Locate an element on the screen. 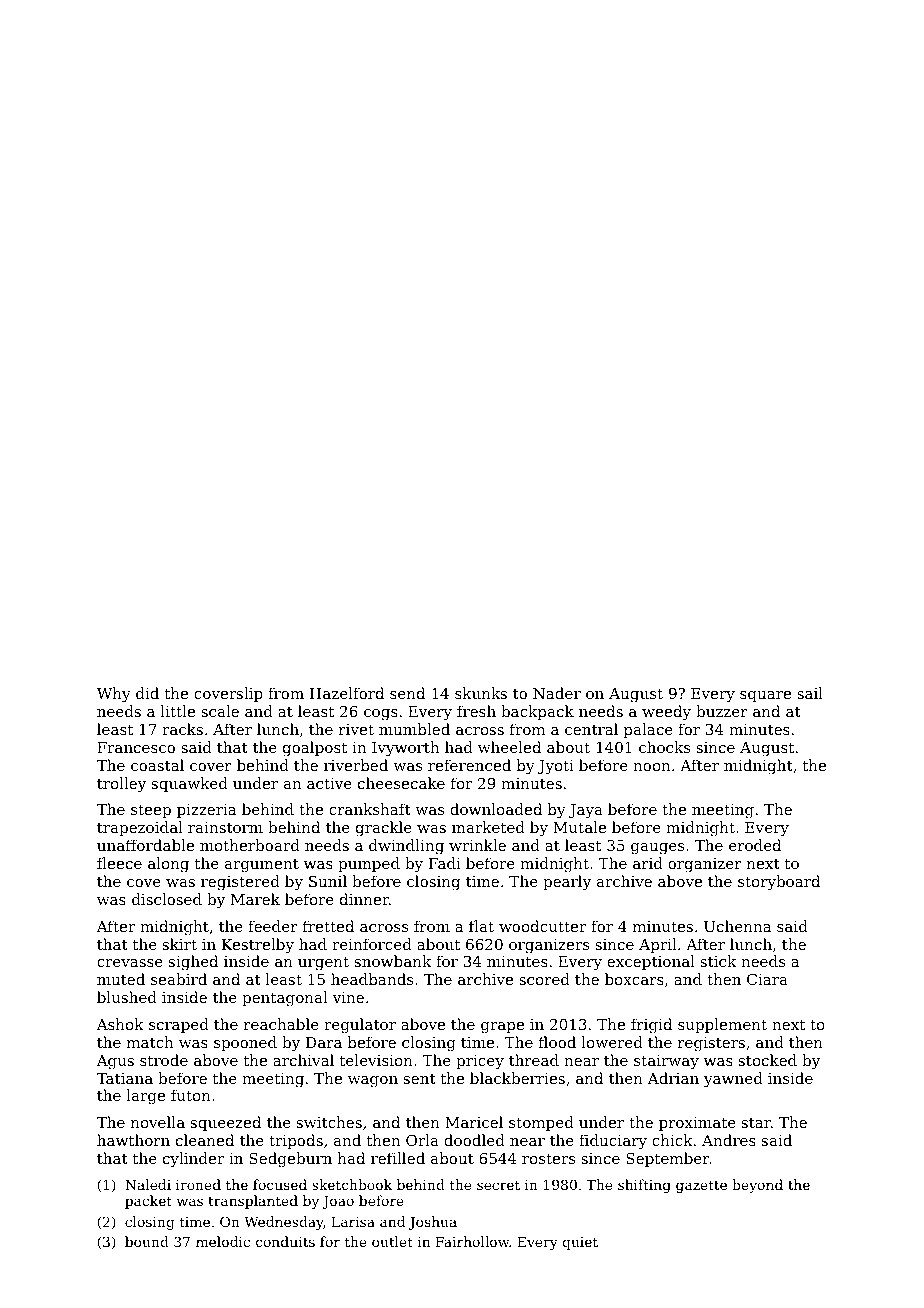 This screenshot has width=924, height=1308. noon is located at coordinates (652, 767).
